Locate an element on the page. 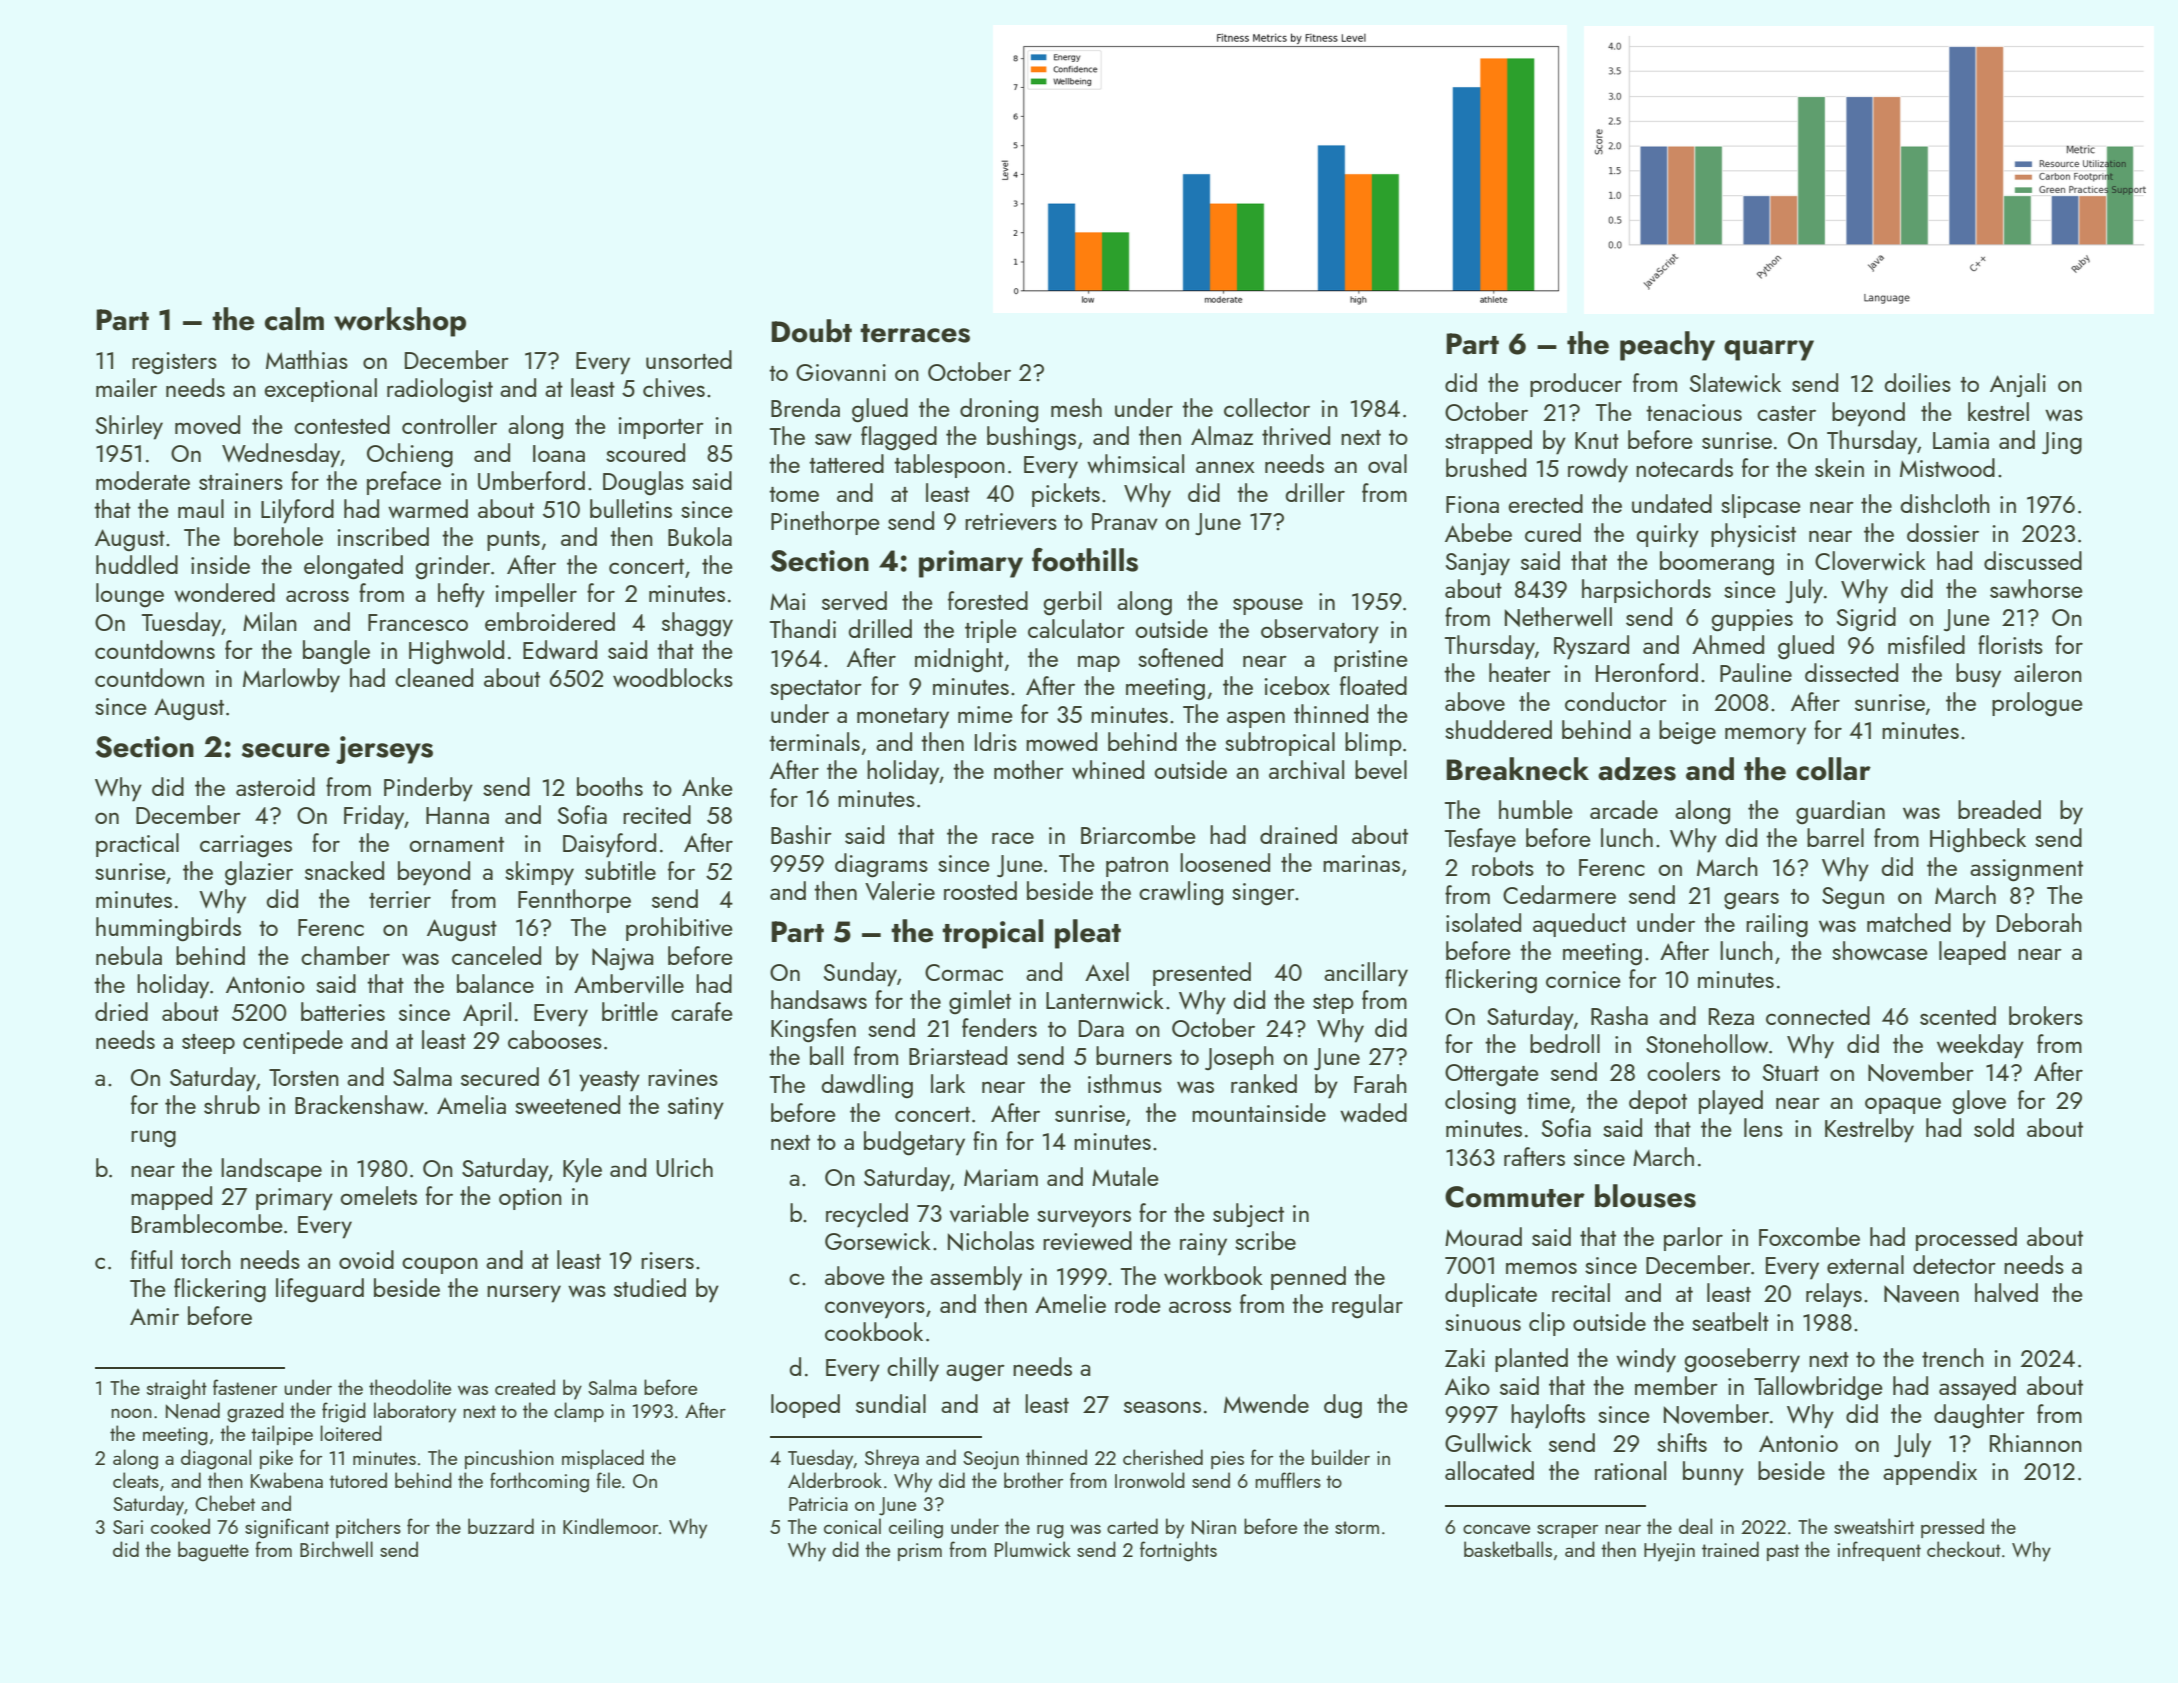  prism is located at coordinates (920, 1552).
